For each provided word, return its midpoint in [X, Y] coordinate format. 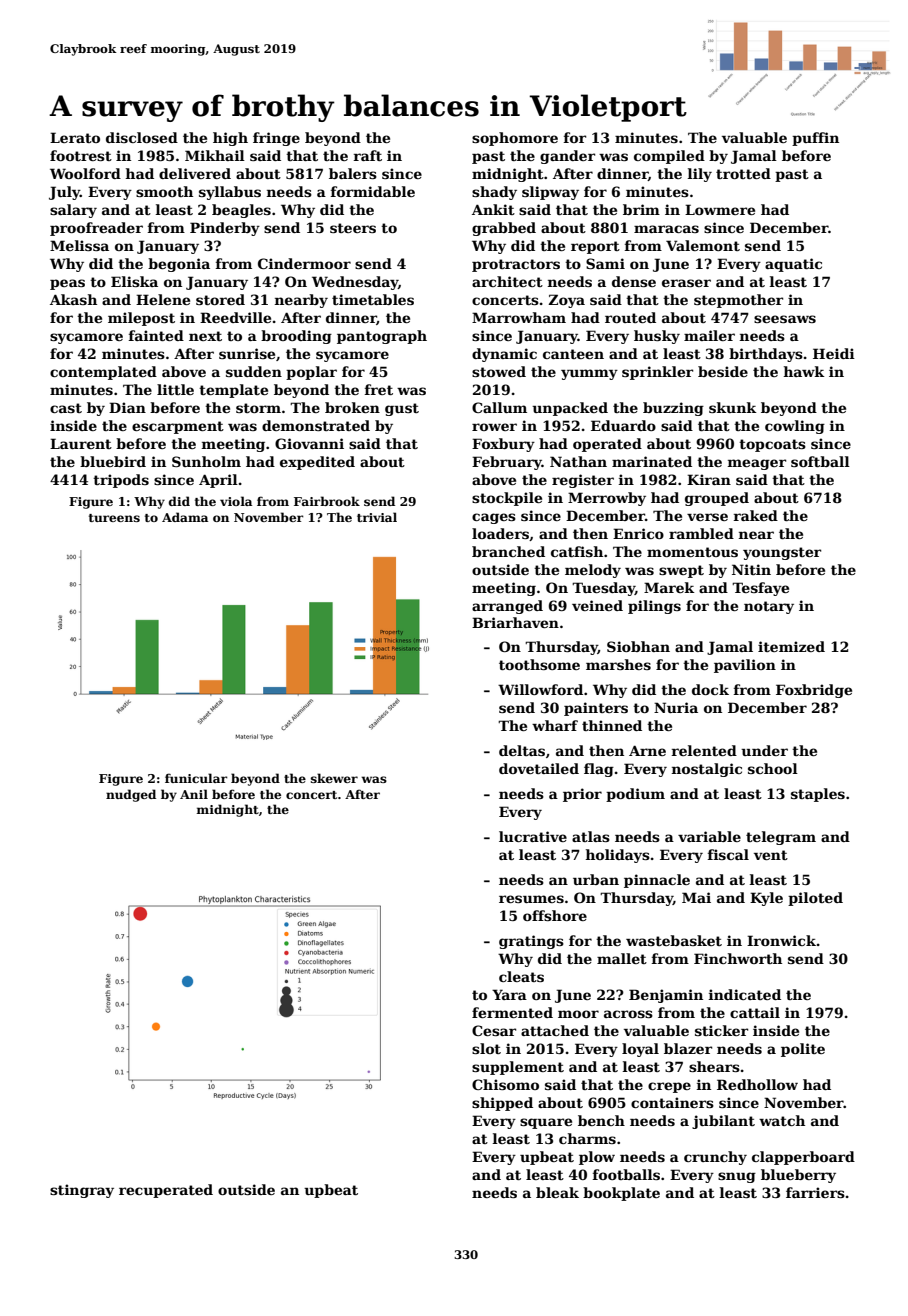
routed [630, 317]
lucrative [533, 836]
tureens [114, 518]
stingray [82, 1191]
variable [709, 836]
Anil [194, 794]
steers [353, 228]
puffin [815, 139]
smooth [164, 191]
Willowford [540, 689]
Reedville [235, 317]
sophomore [515, 139]
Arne [647, 750]
